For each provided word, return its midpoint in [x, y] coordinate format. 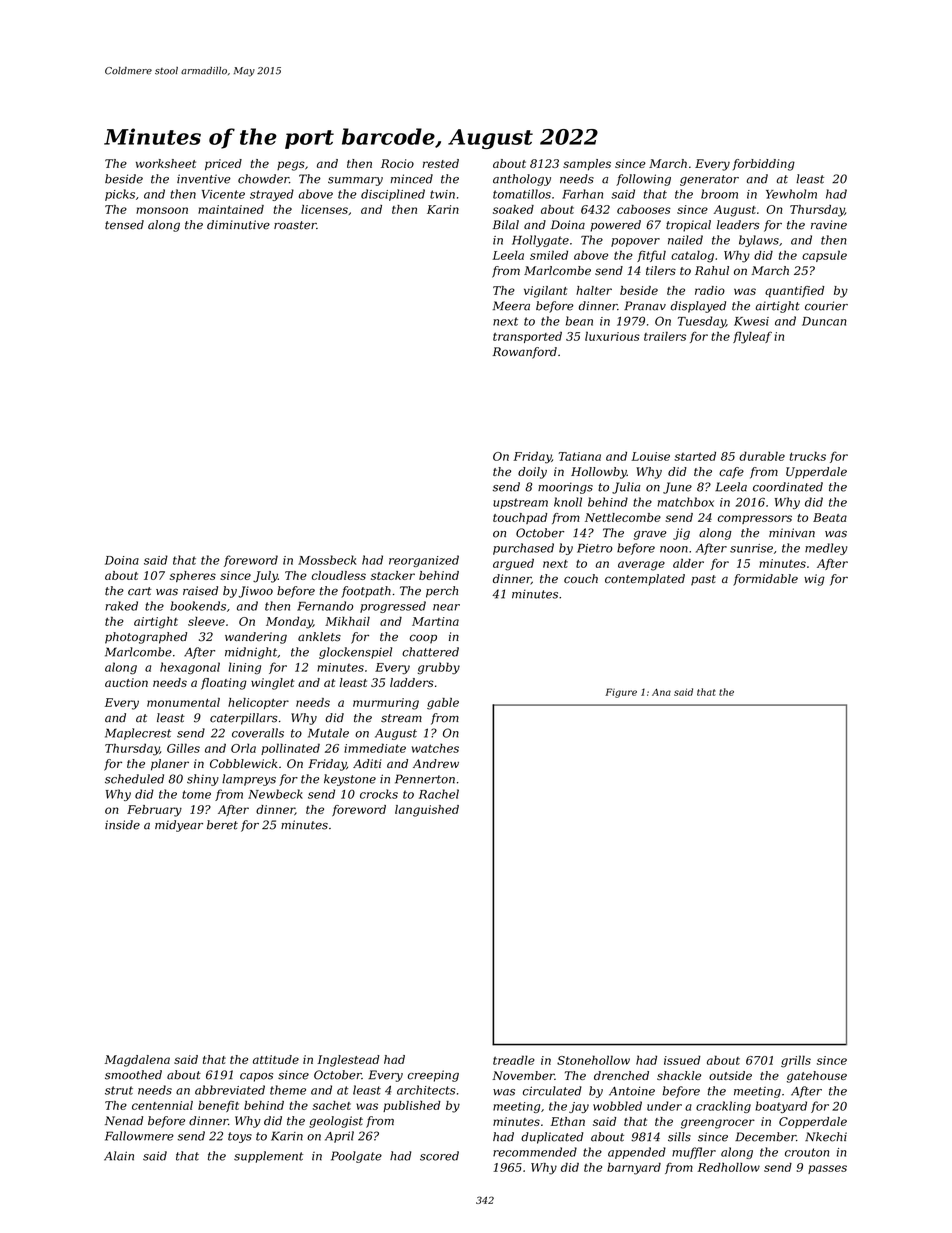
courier [826, 306]
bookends [198, 606]
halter [594, 290]
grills [796, 1061]
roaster [295, 225]
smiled [549, 255]
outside [730, 1075]
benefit [218, 1106]
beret [222, 825]
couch [581, 578]
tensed [124, 225]
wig [814, 580]
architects [426, 1090]
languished [427, 811]
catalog [692, 256]
